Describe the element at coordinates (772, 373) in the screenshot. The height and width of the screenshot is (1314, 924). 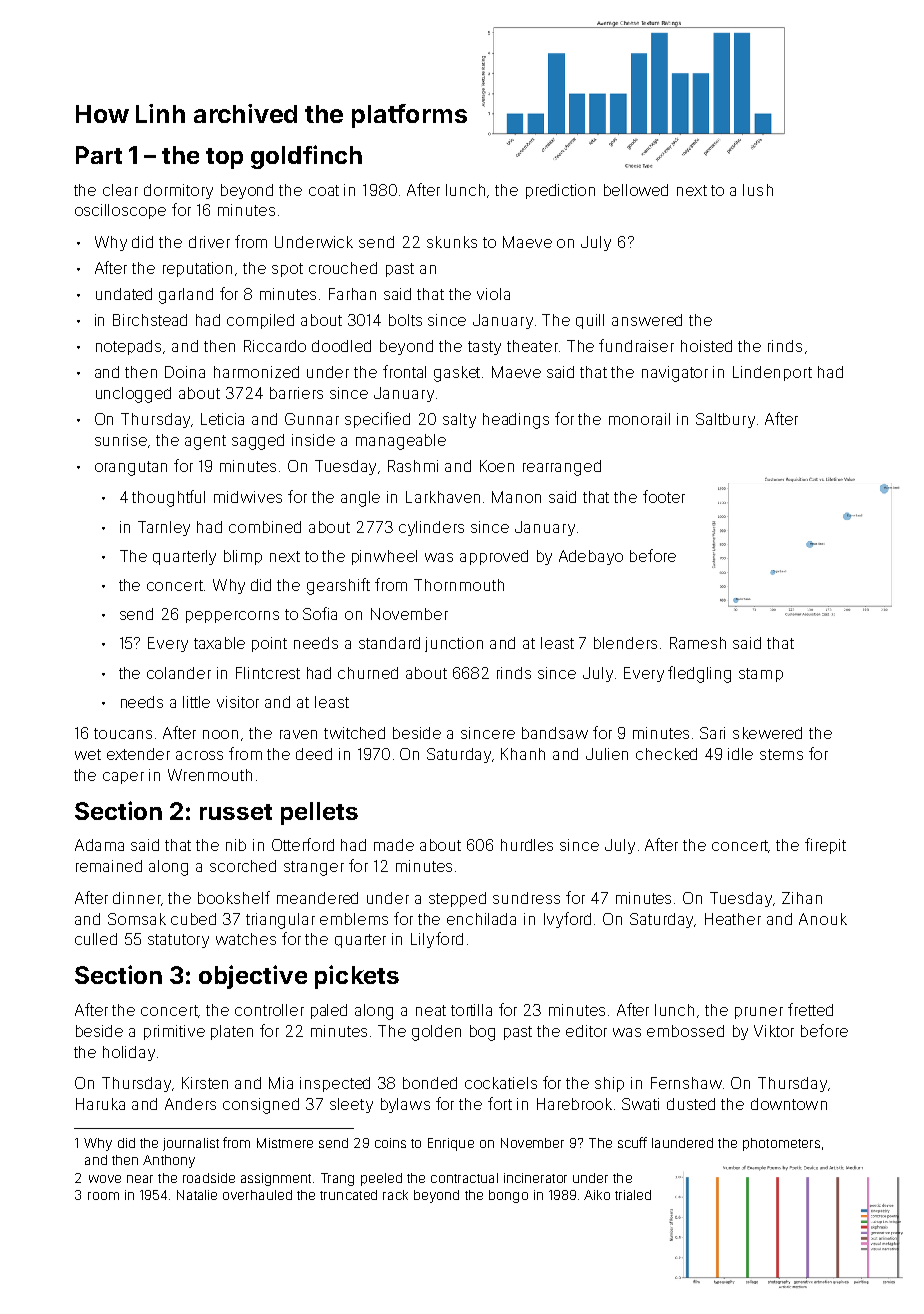
I see `Lindenport` at that location.
